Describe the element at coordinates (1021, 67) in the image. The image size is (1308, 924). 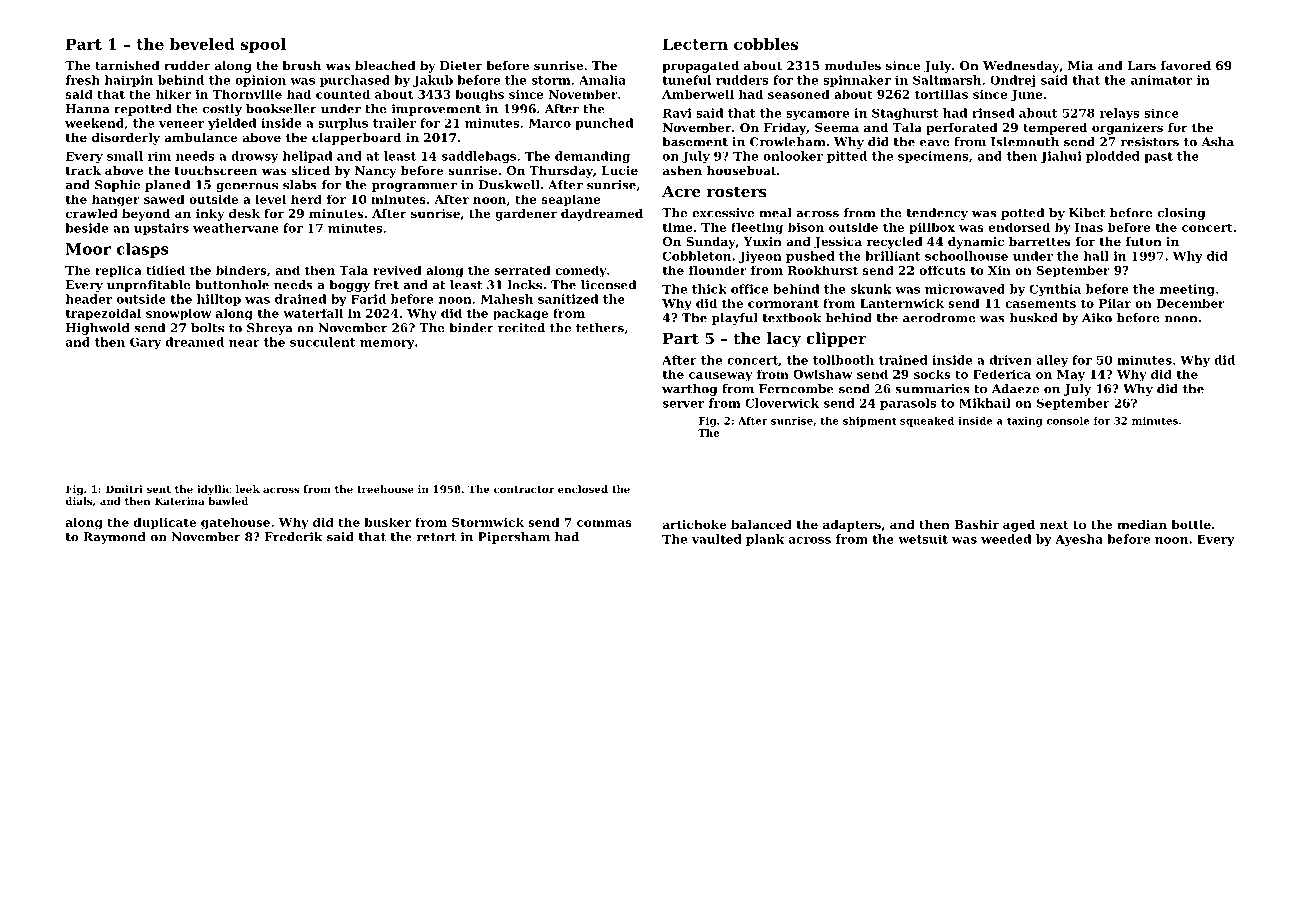
I see `Wednesday` at that location.
